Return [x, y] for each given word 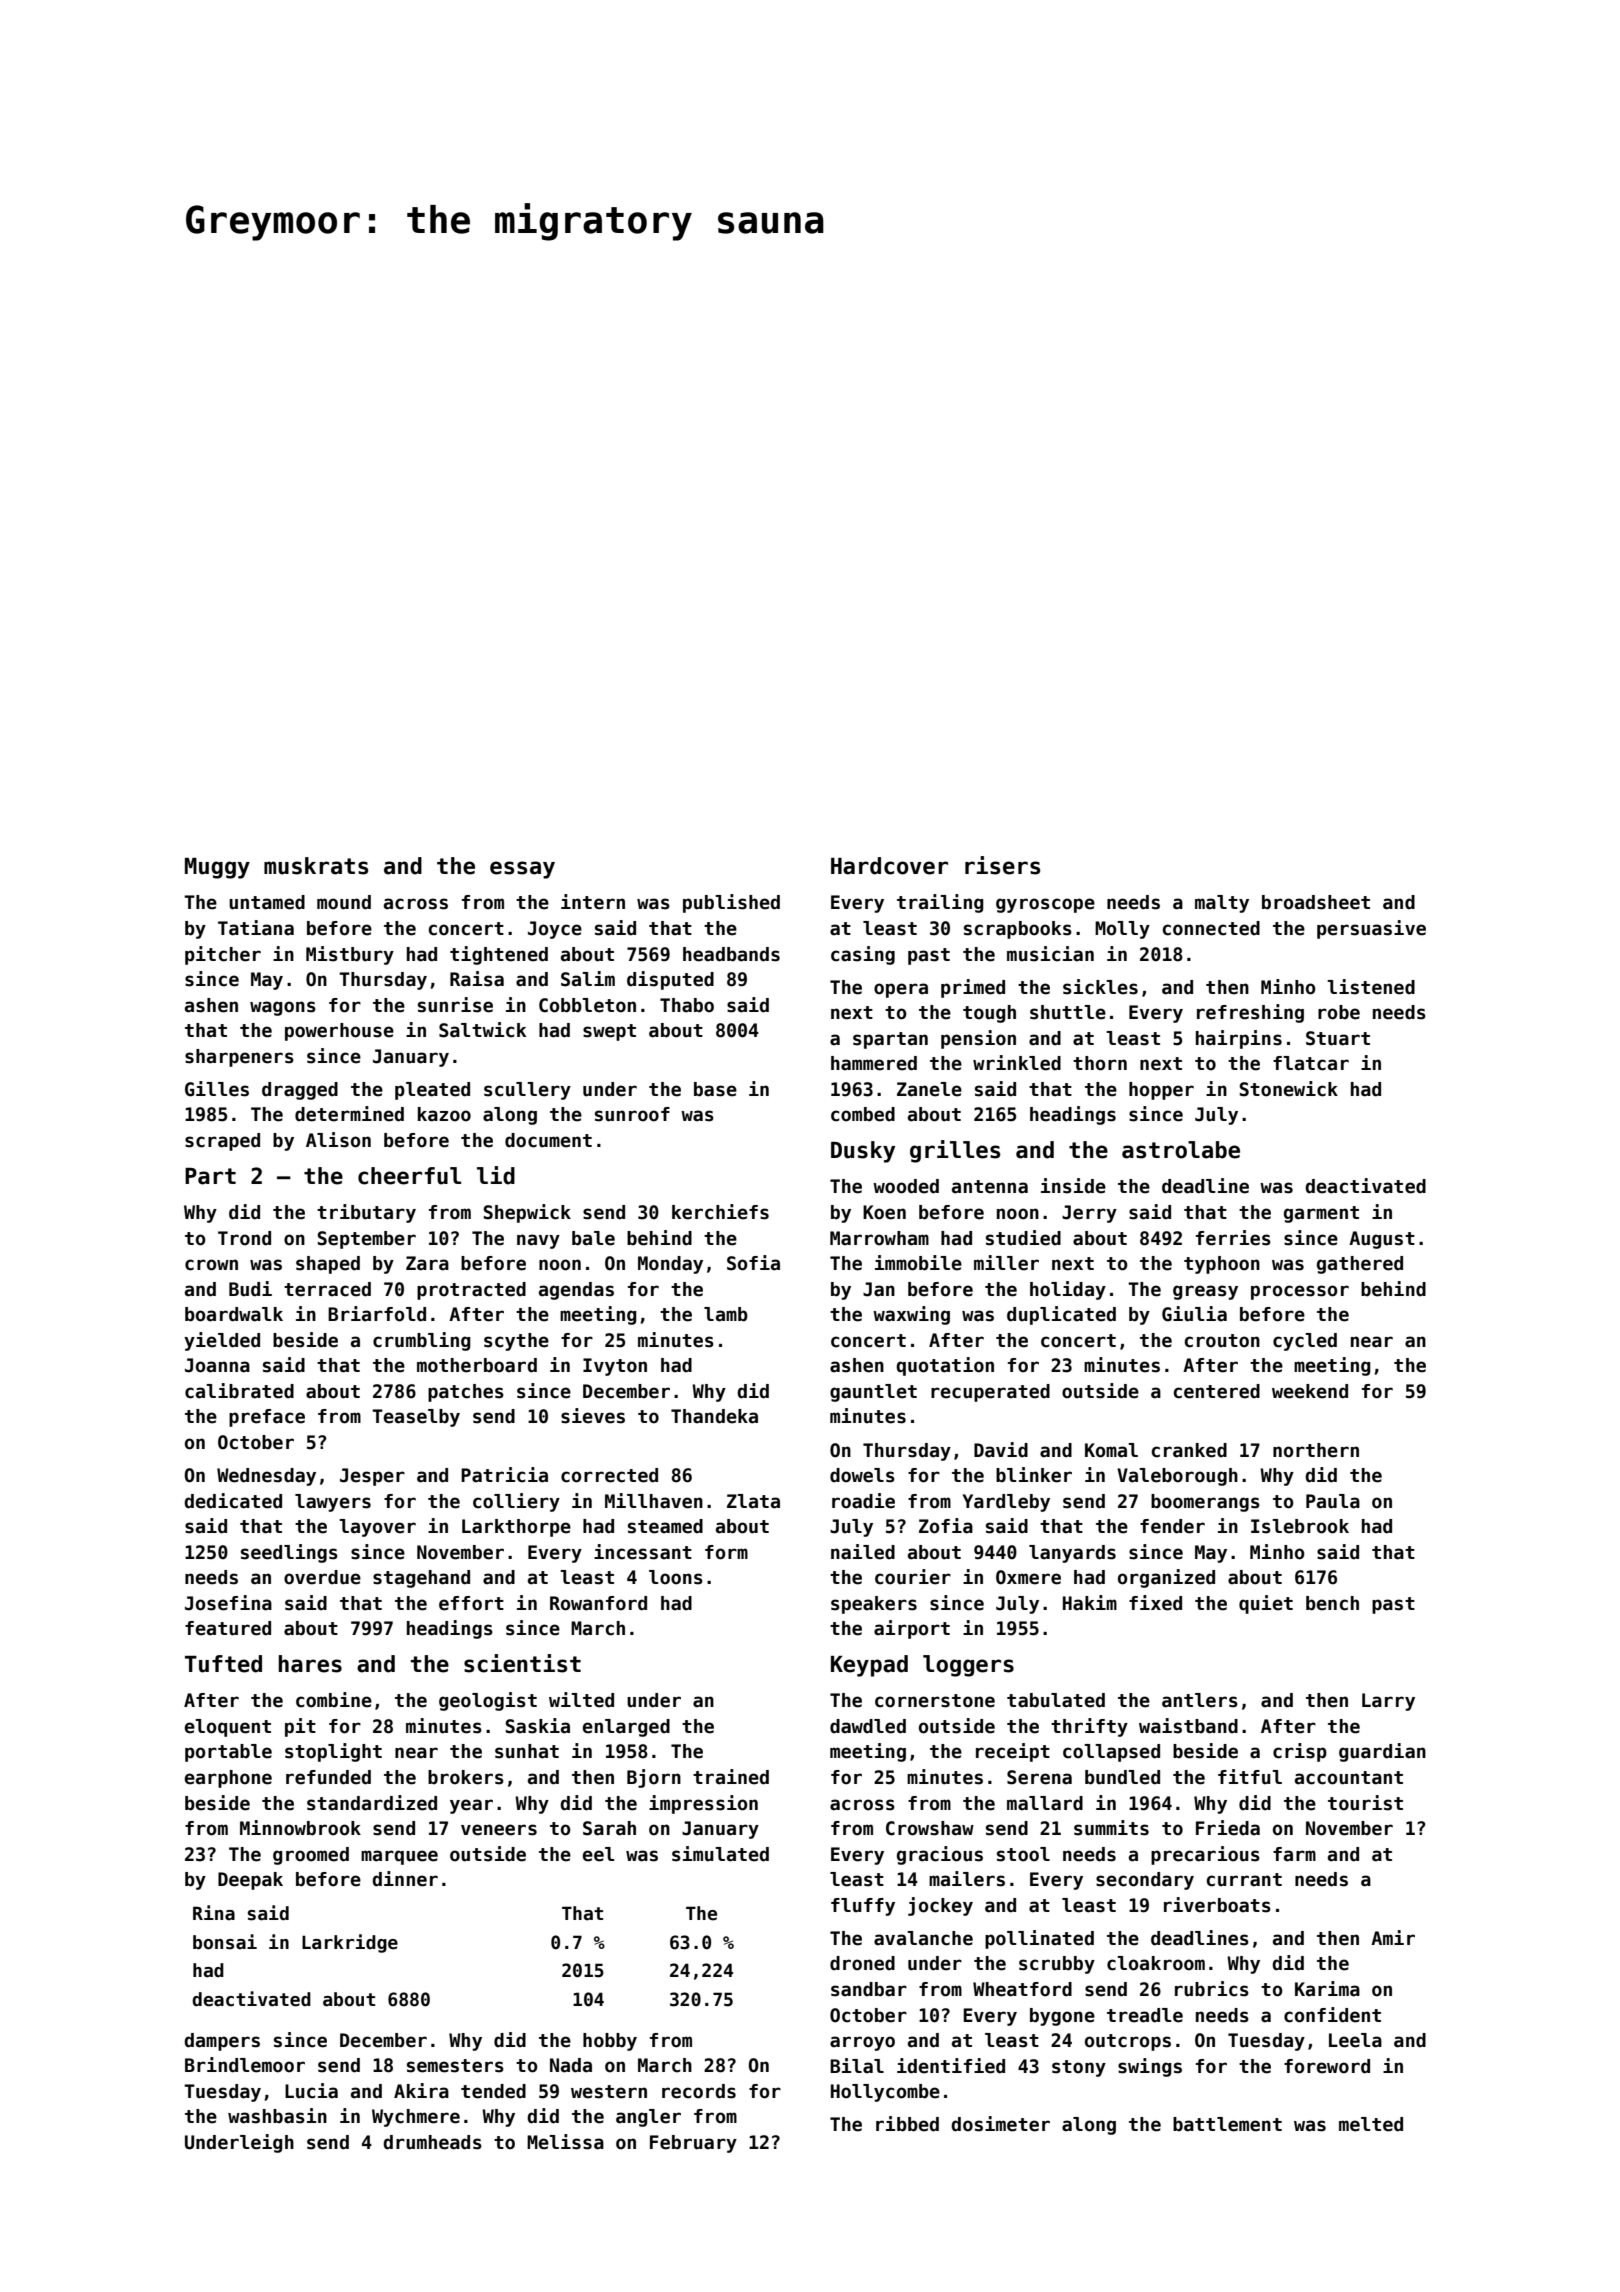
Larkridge [350, 1943]
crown [211, 1265]
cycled [1305, 1342]
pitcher [223, 955]
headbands [731, 954]
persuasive [1371, 929]
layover [377, 1528]
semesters [455, 2066]
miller [1006, 1263]
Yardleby [1006, 1503]
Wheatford [1022, 1989]
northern [1316, 1450]
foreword [1327, 2066]
